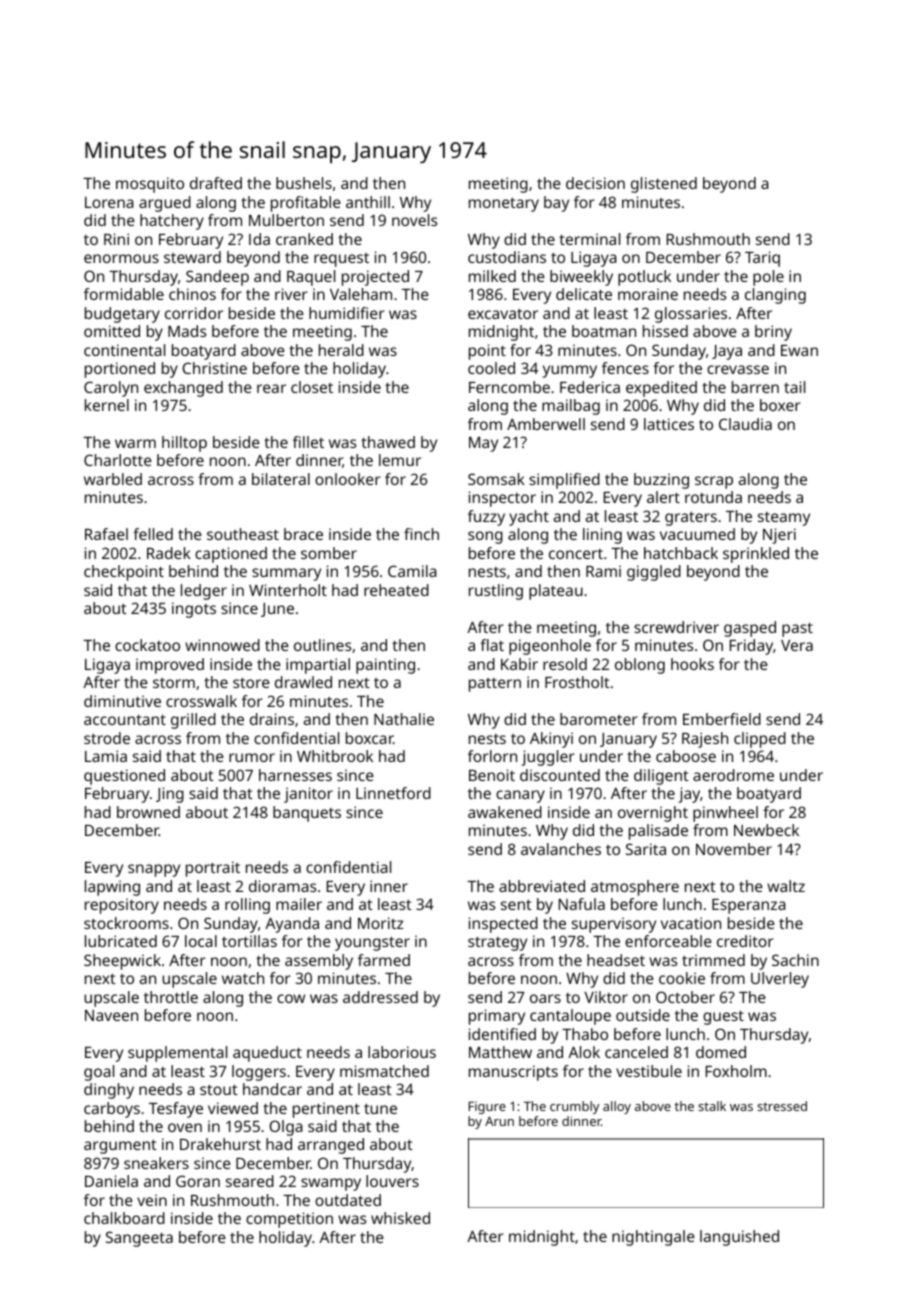 Image resolution: width=908 pixels, height=1316 pixels. What do you see at coordinates (504, 204) in the screenshot?
I see `monetary` at bounding box center [504, 204].
